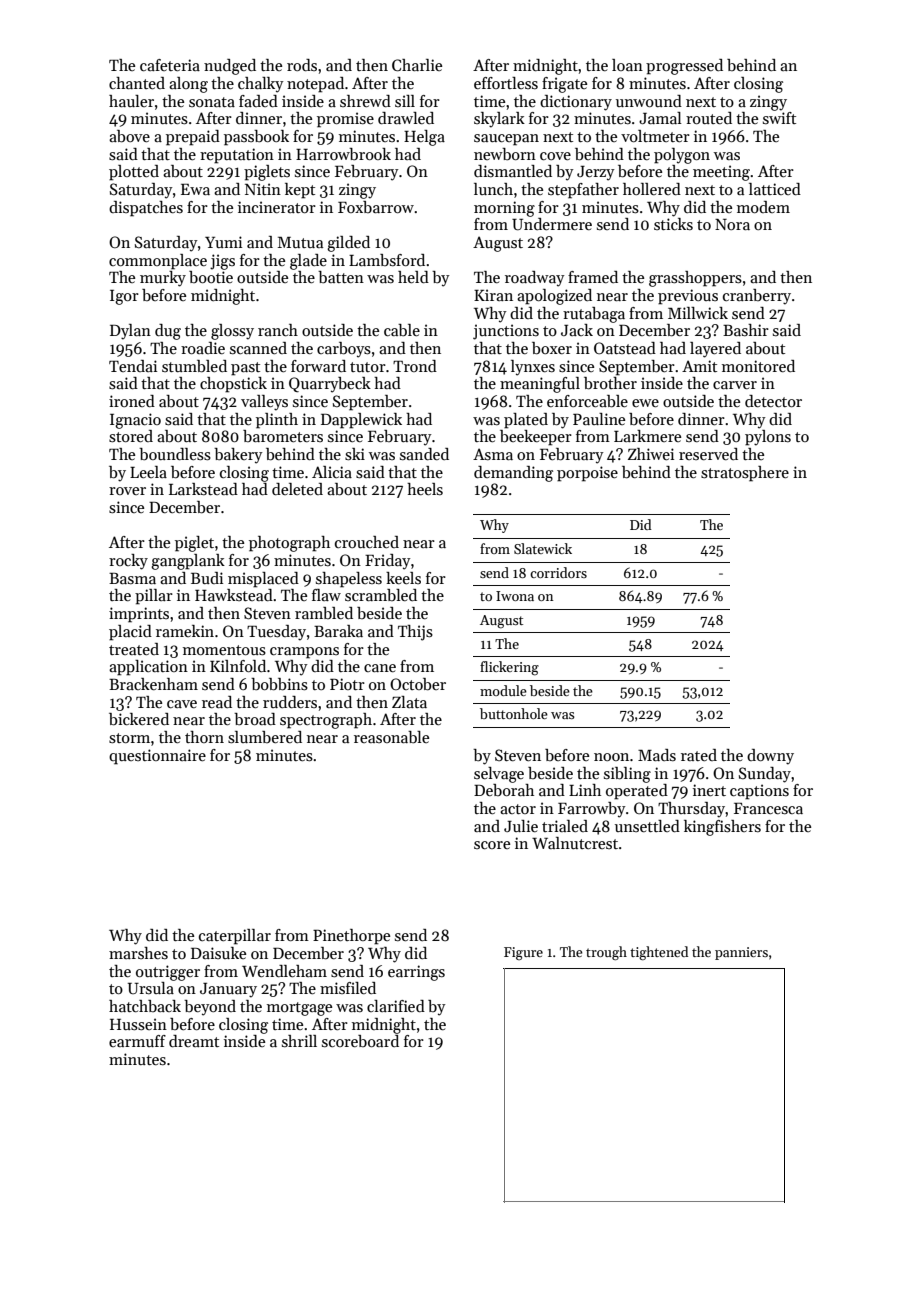  I want to click on cafeteria, so click(170, 65).
